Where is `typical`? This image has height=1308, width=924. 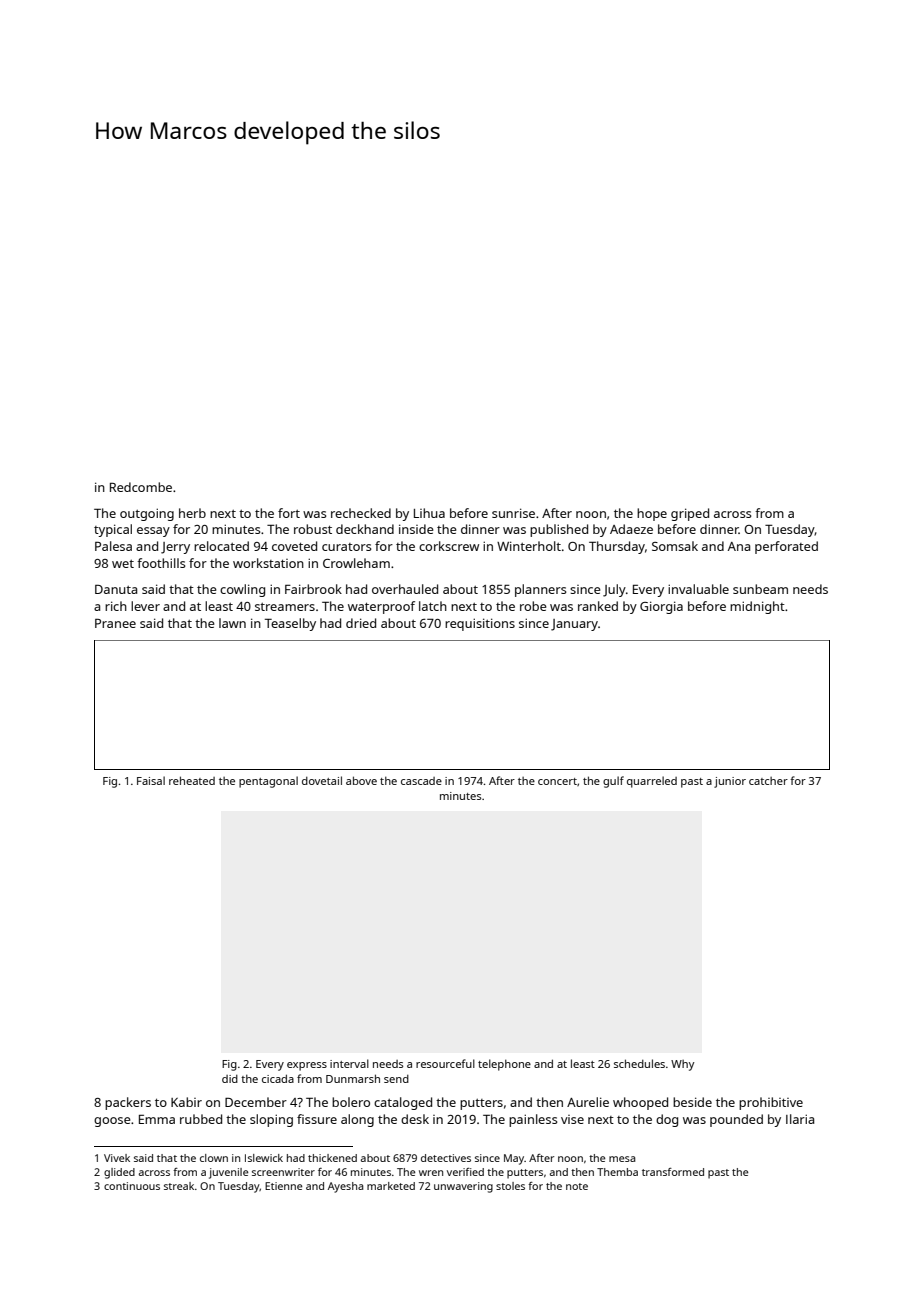 typical is located at coordinates (113, 530).
